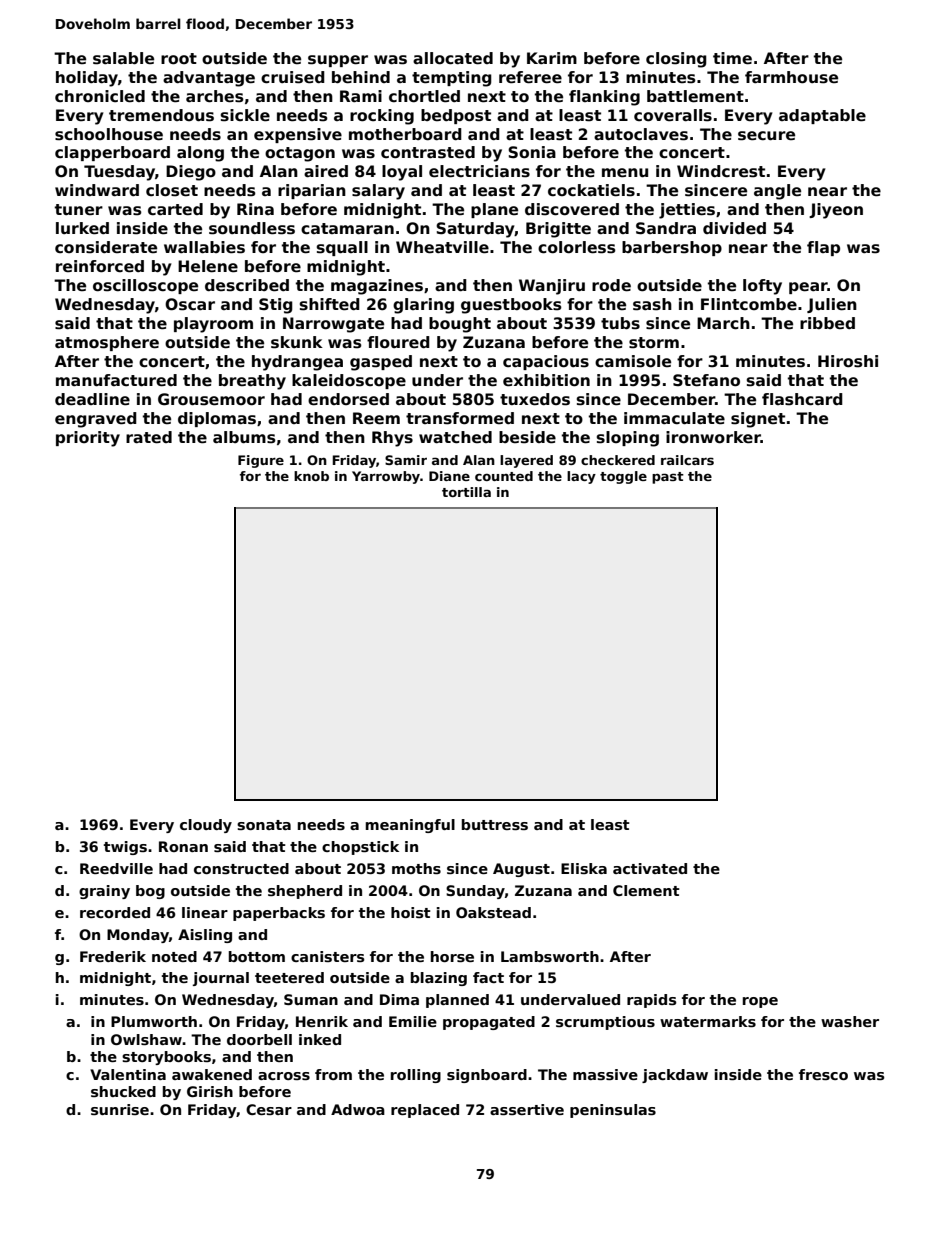  What do you see at coordinates (120, 1109) in the screenshot?
I see `sunrise` at bounding box center [120, 1109].
